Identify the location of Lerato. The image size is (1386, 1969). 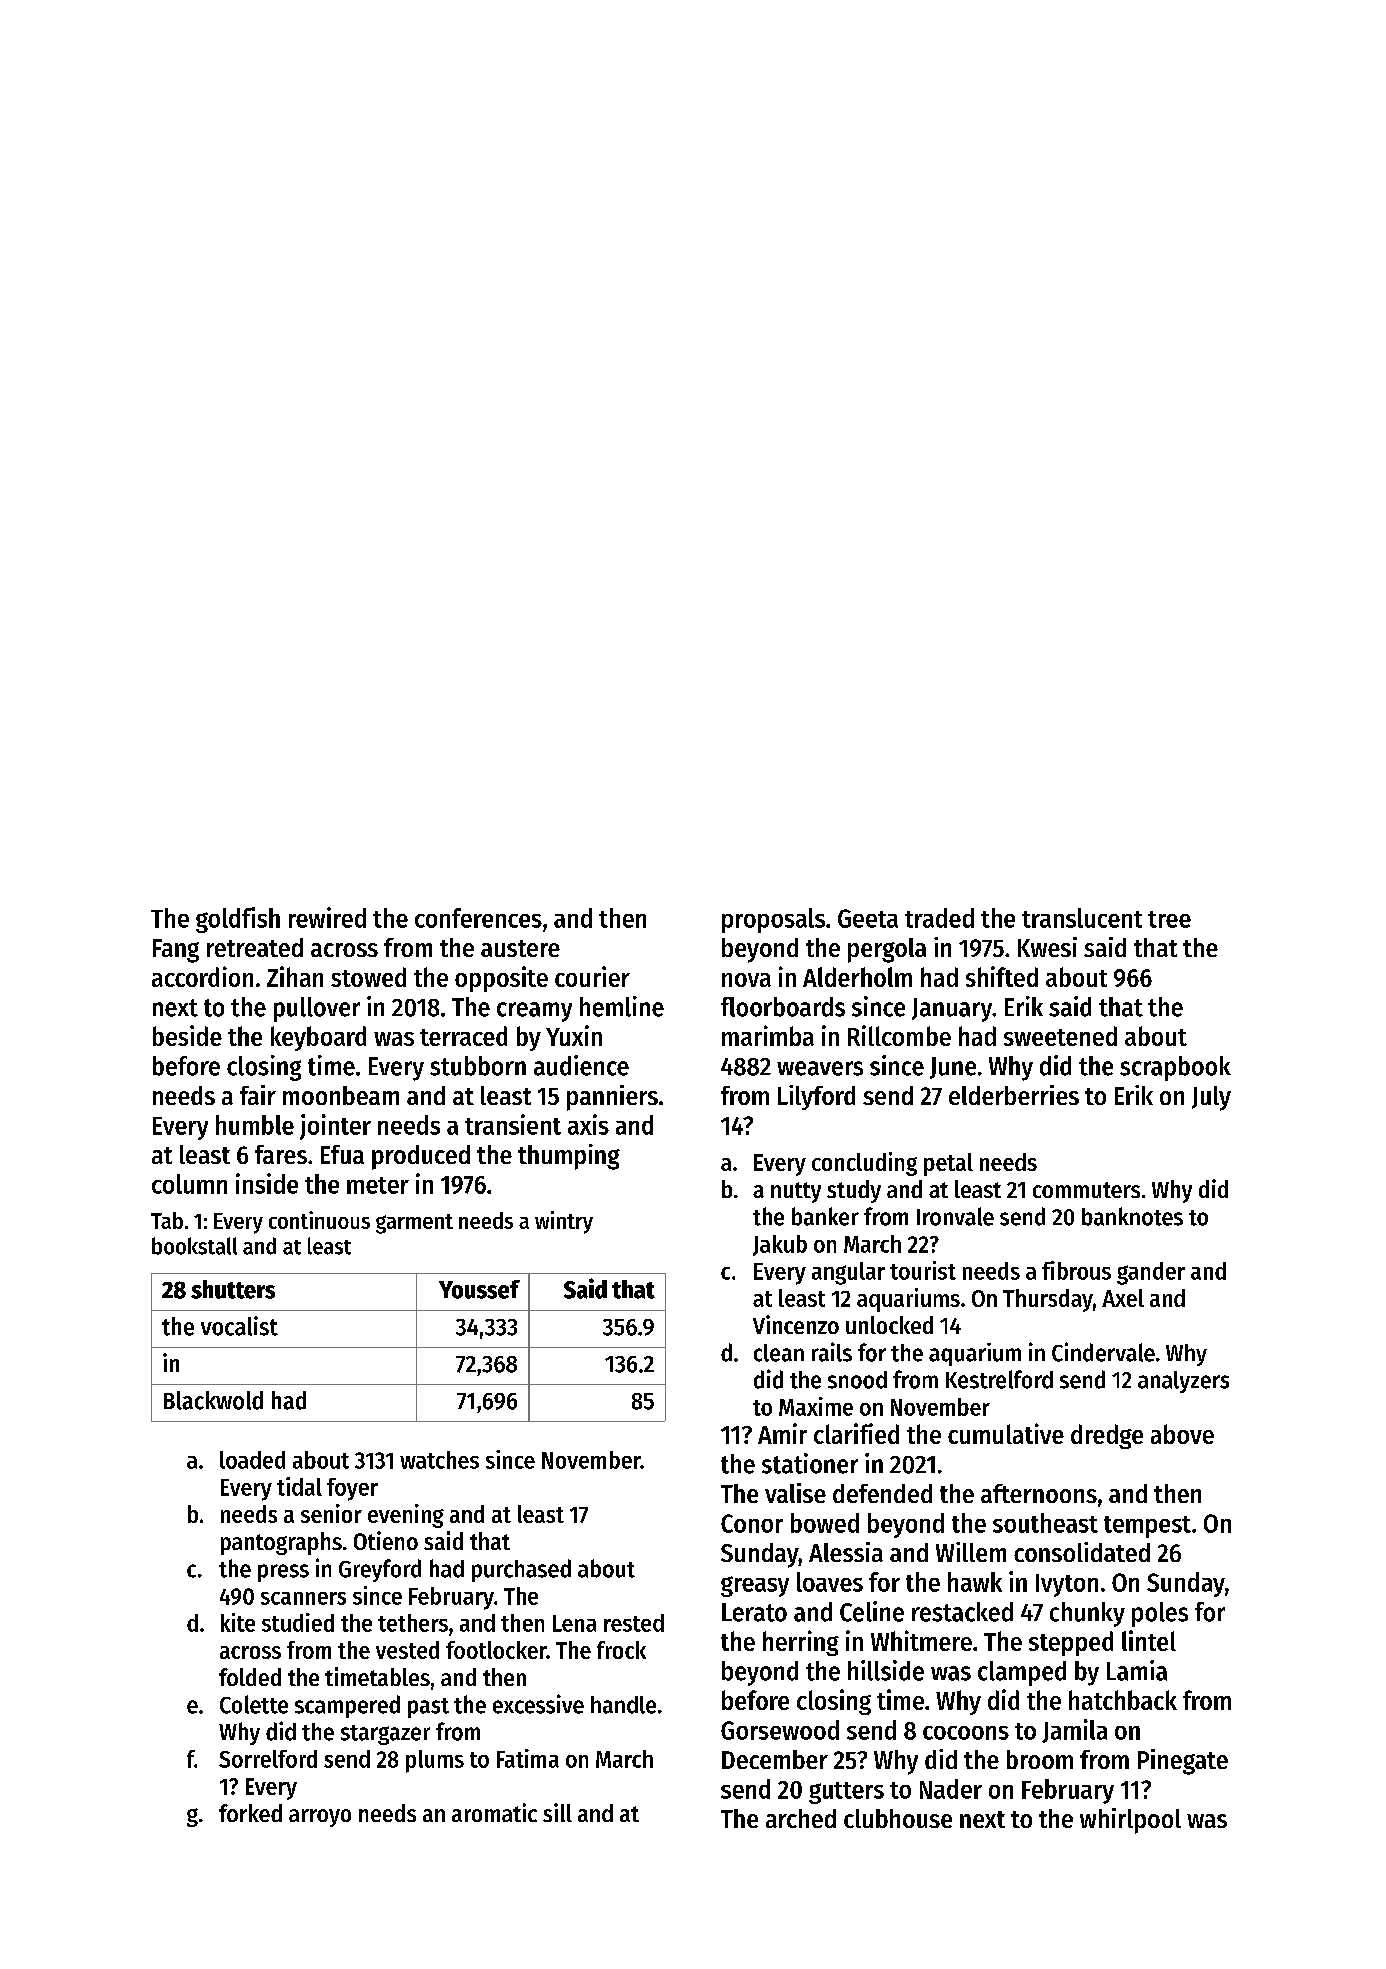
(754, 1612).
